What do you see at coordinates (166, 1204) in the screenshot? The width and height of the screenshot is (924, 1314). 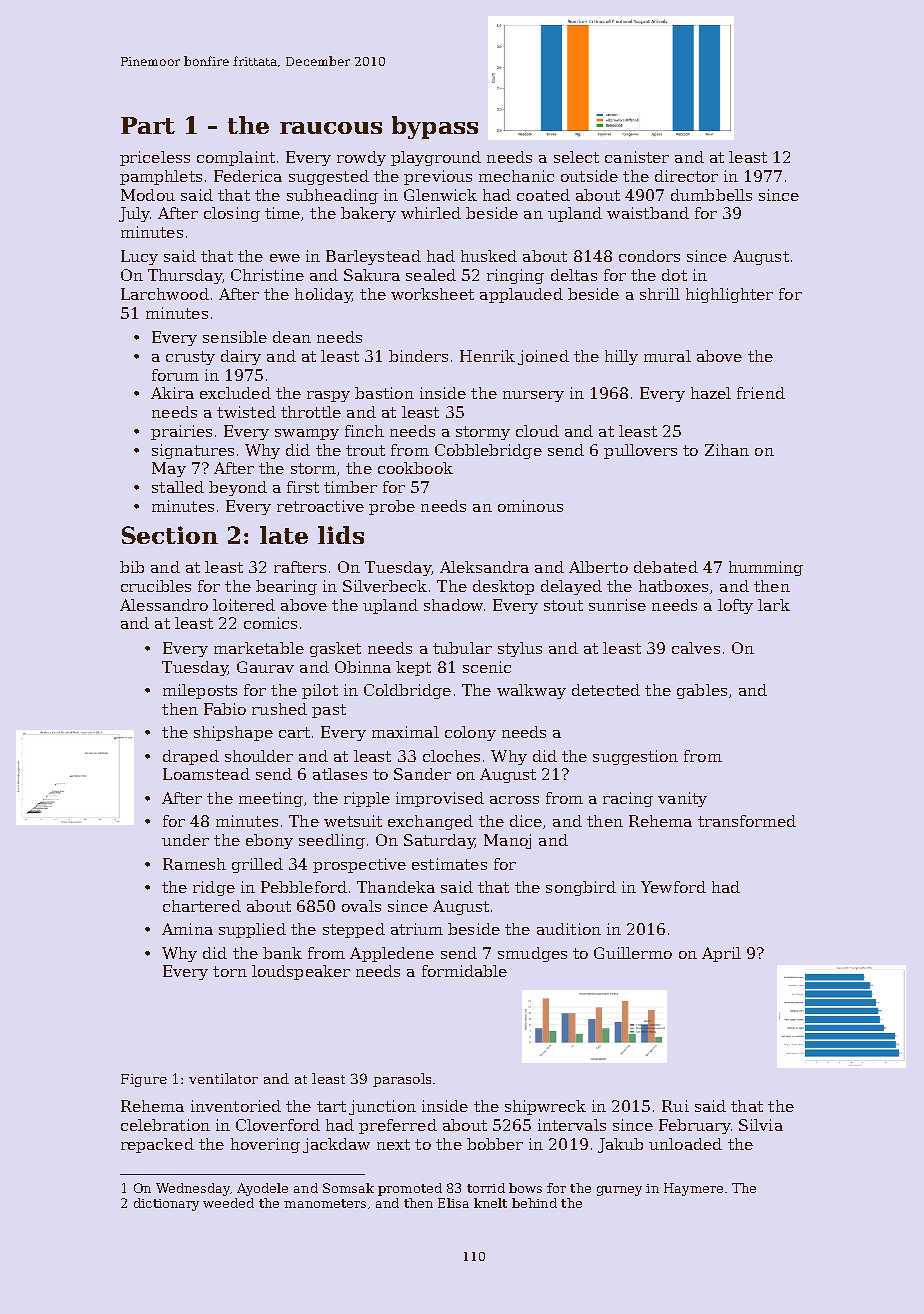 I see `dictionary` at bounding box center [166, 1204].
